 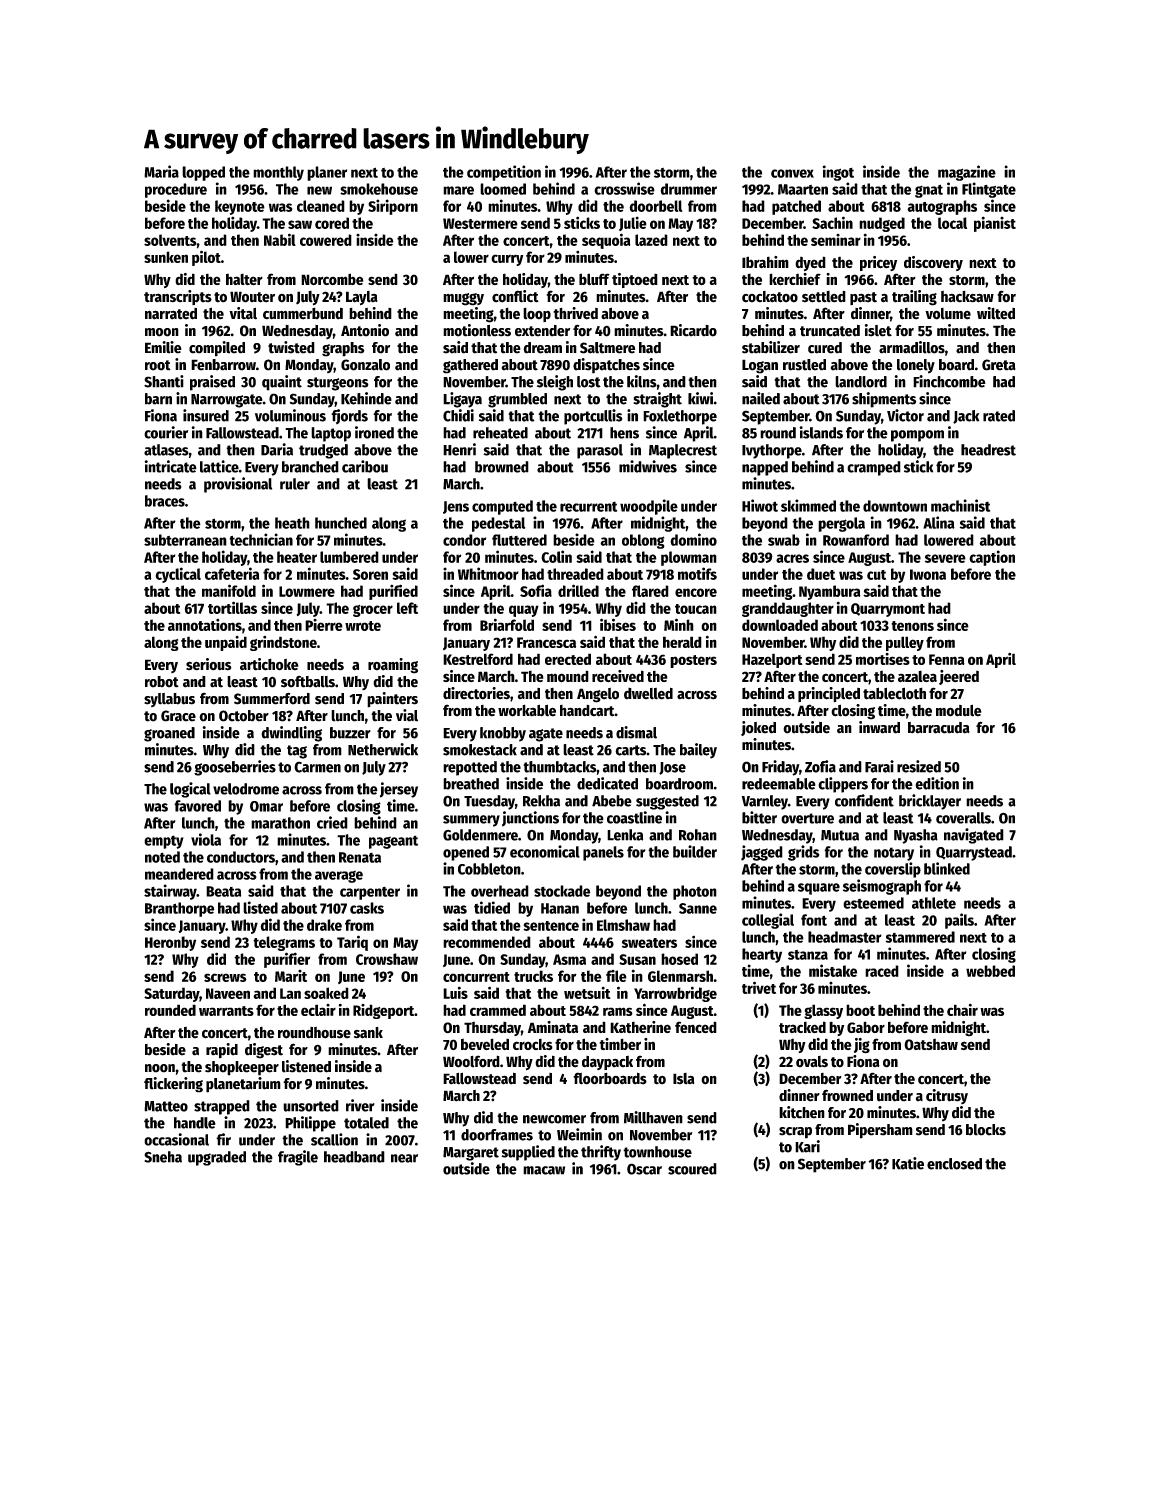 I want to click on Sneha, so click(x=163, y=1157).
